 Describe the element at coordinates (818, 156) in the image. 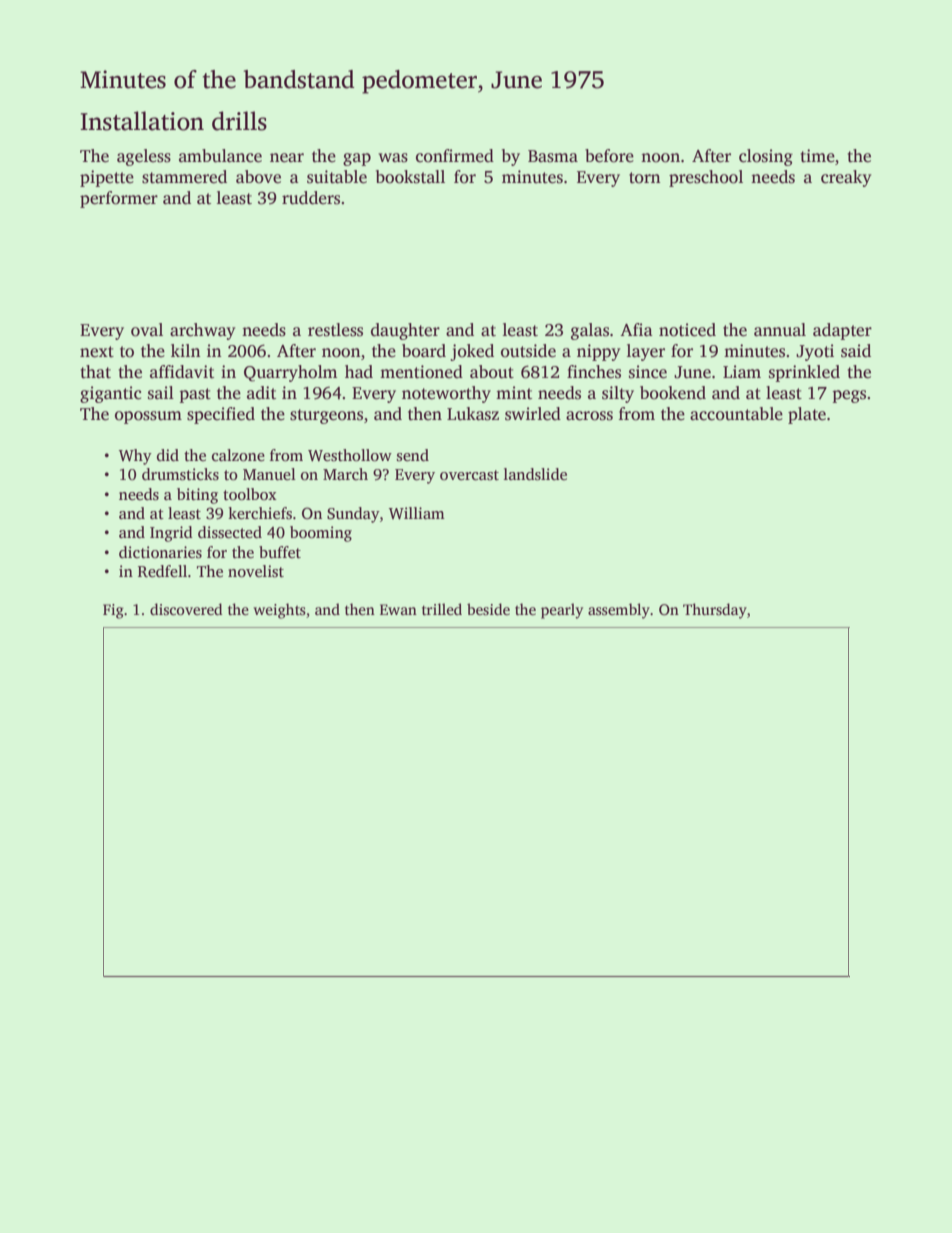

I see `time` at that location.
